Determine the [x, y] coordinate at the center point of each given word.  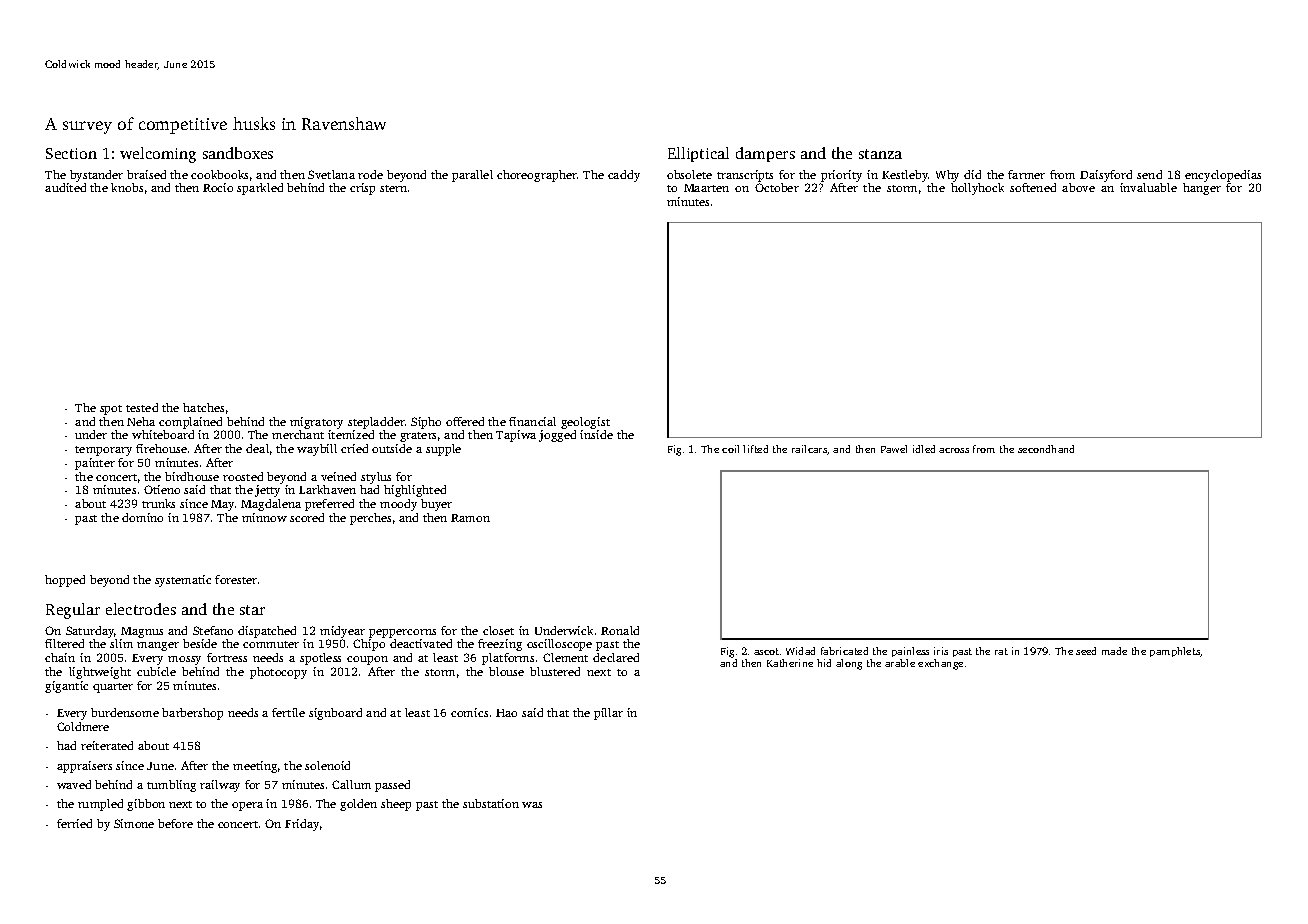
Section [71, 153]
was [532, 805]
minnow [264, 517]
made [1114, 651]
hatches [203, 407]
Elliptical [698, 154]
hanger [1202, 189]
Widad [800, 651]
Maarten [706, 188]
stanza [880, 154]
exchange [940, 664]
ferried [74, 823]
